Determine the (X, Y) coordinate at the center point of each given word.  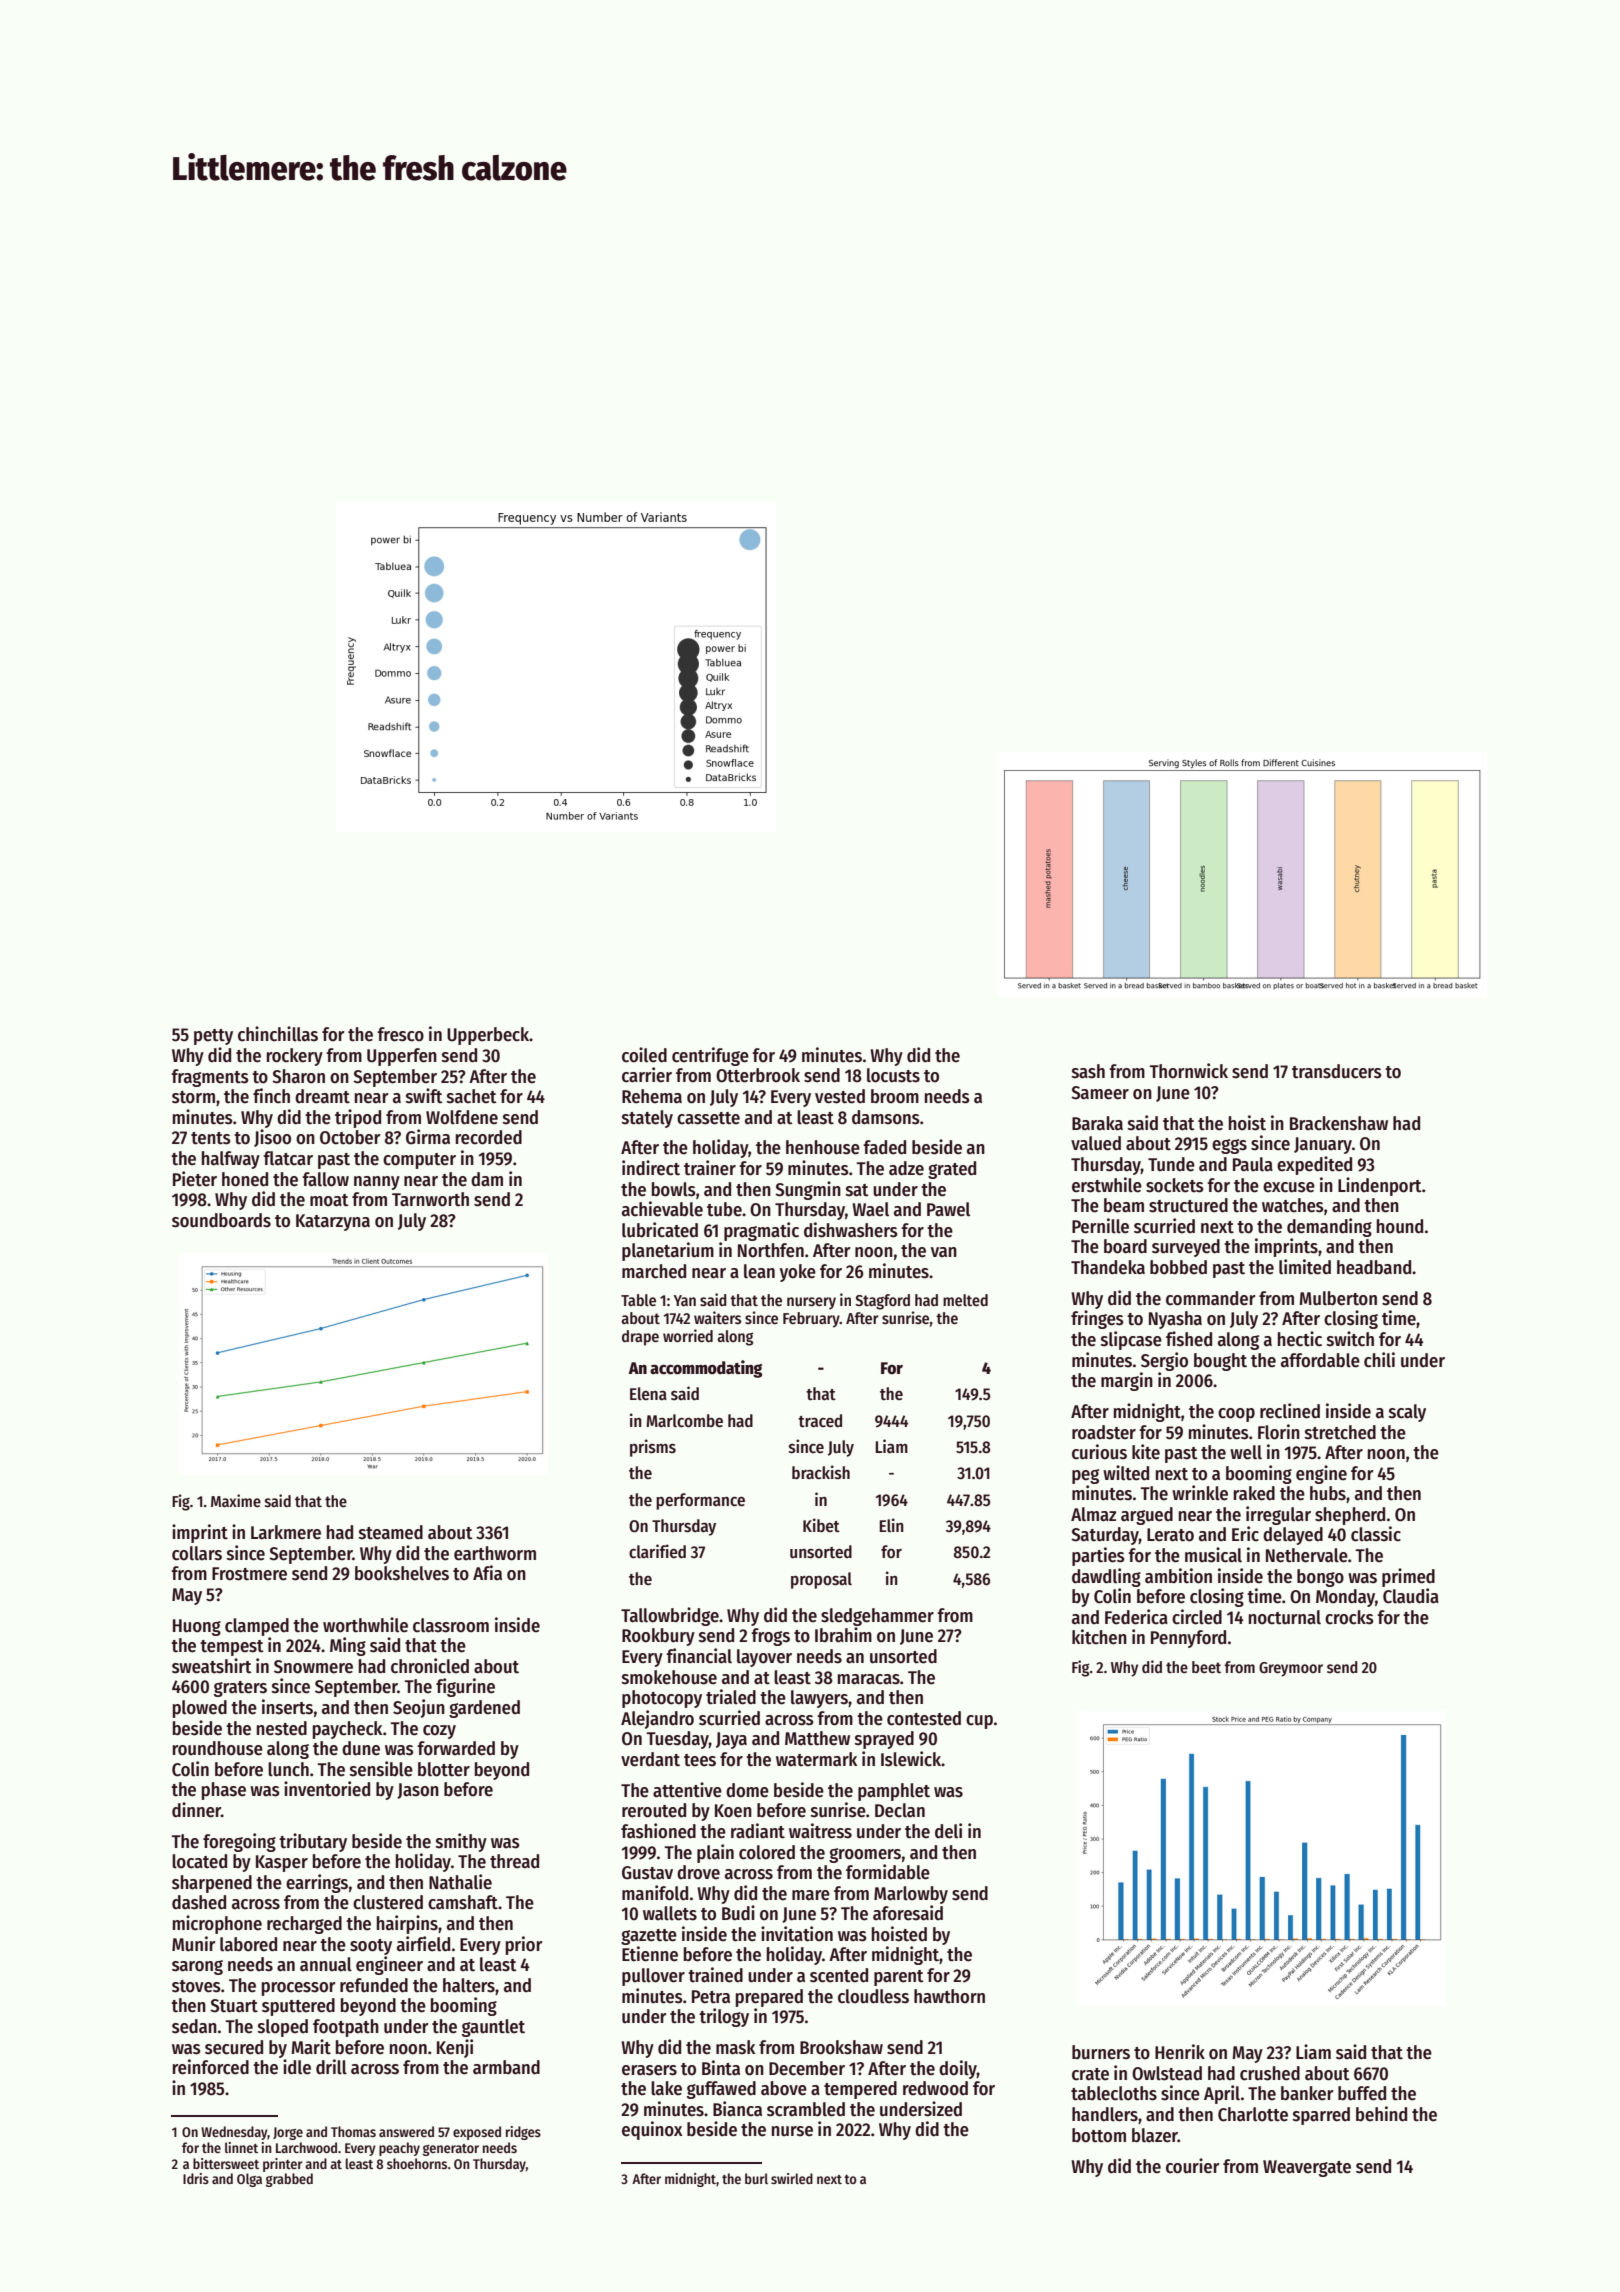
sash (1088, 1071)
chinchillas (278, 1034)
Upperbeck (488, 1036)
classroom (451, 1625)
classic (1376, 1534)
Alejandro (657, 1719)
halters (469, 1985)
